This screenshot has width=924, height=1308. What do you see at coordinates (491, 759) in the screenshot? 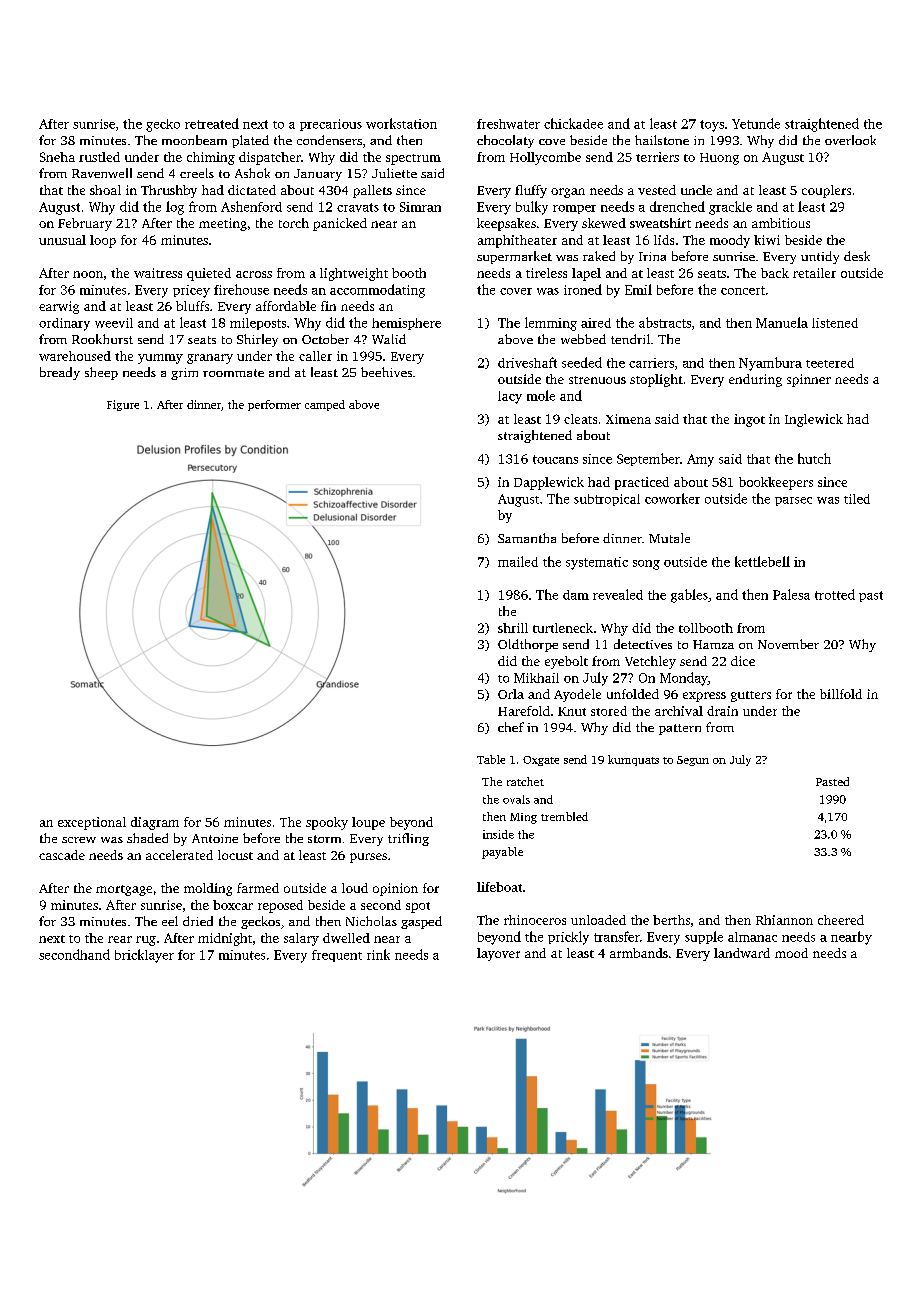
I see `Table` at bounding box center [491, 759].
